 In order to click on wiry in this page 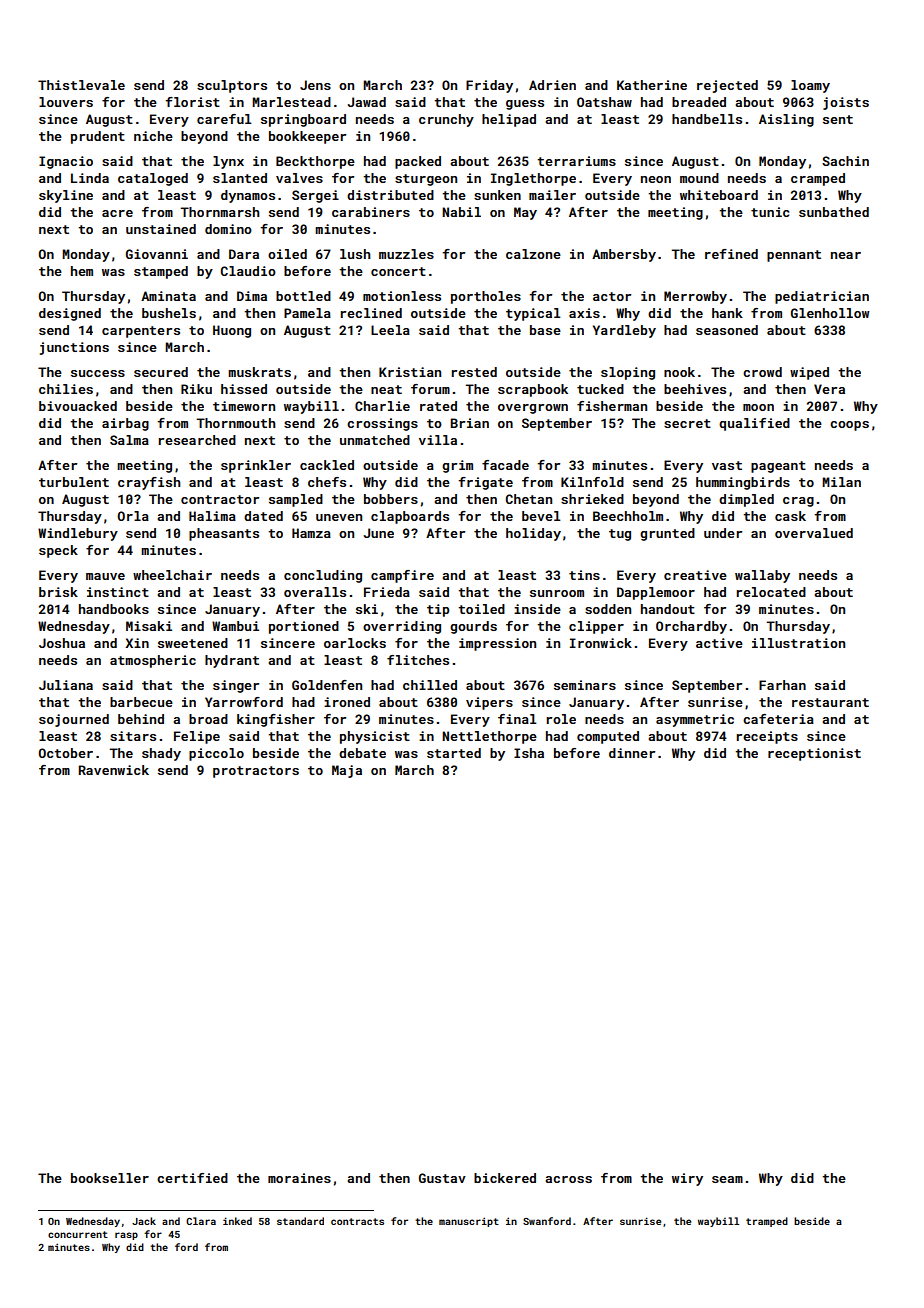, I will do `click(687, 1179)`.
